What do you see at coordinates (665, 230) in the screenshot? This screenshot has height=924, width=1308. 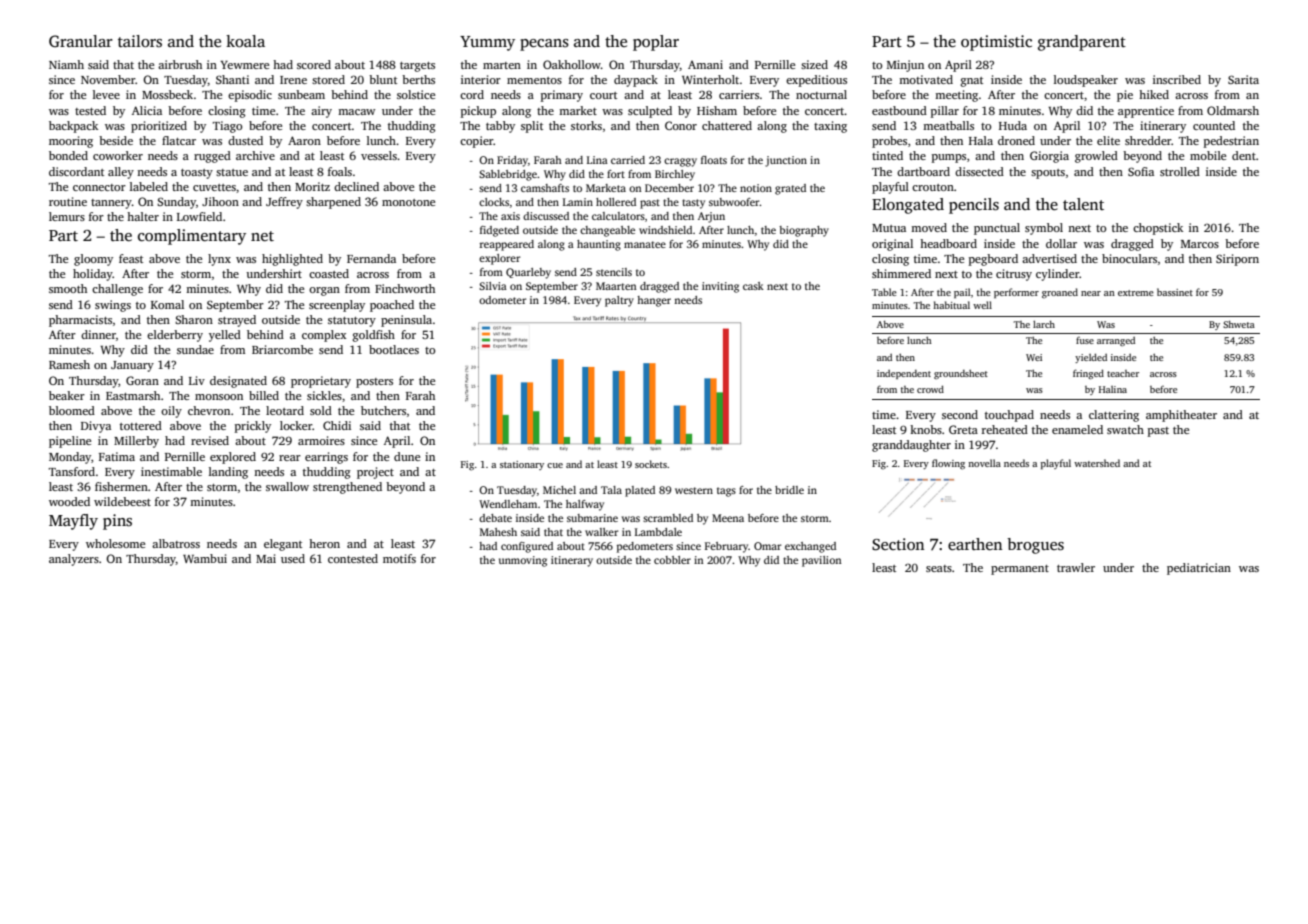 I see `windshield` at bounding box center [665, 230].
